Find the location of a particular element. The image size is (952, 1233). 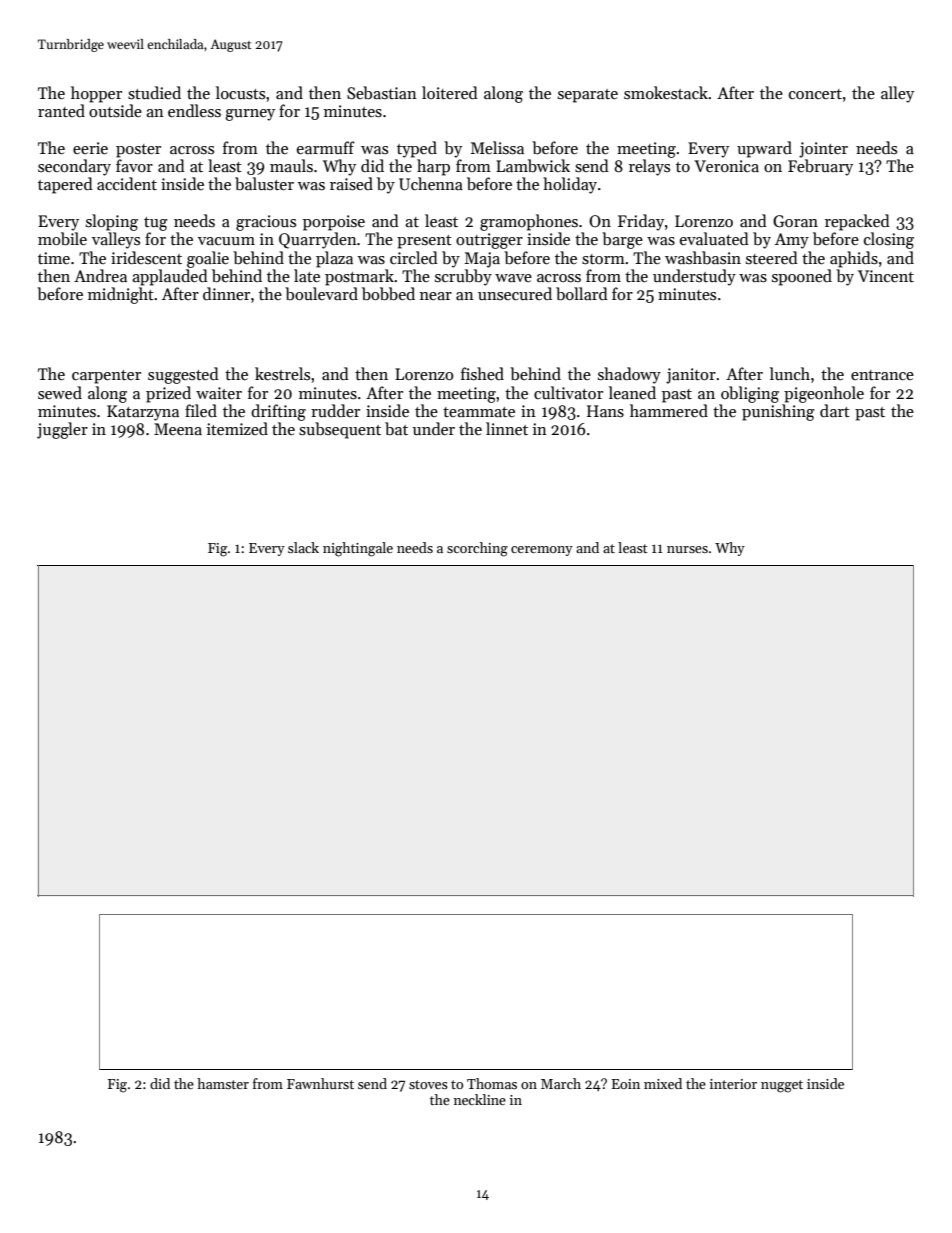

hamster is located at coordinates (223, 1083).
